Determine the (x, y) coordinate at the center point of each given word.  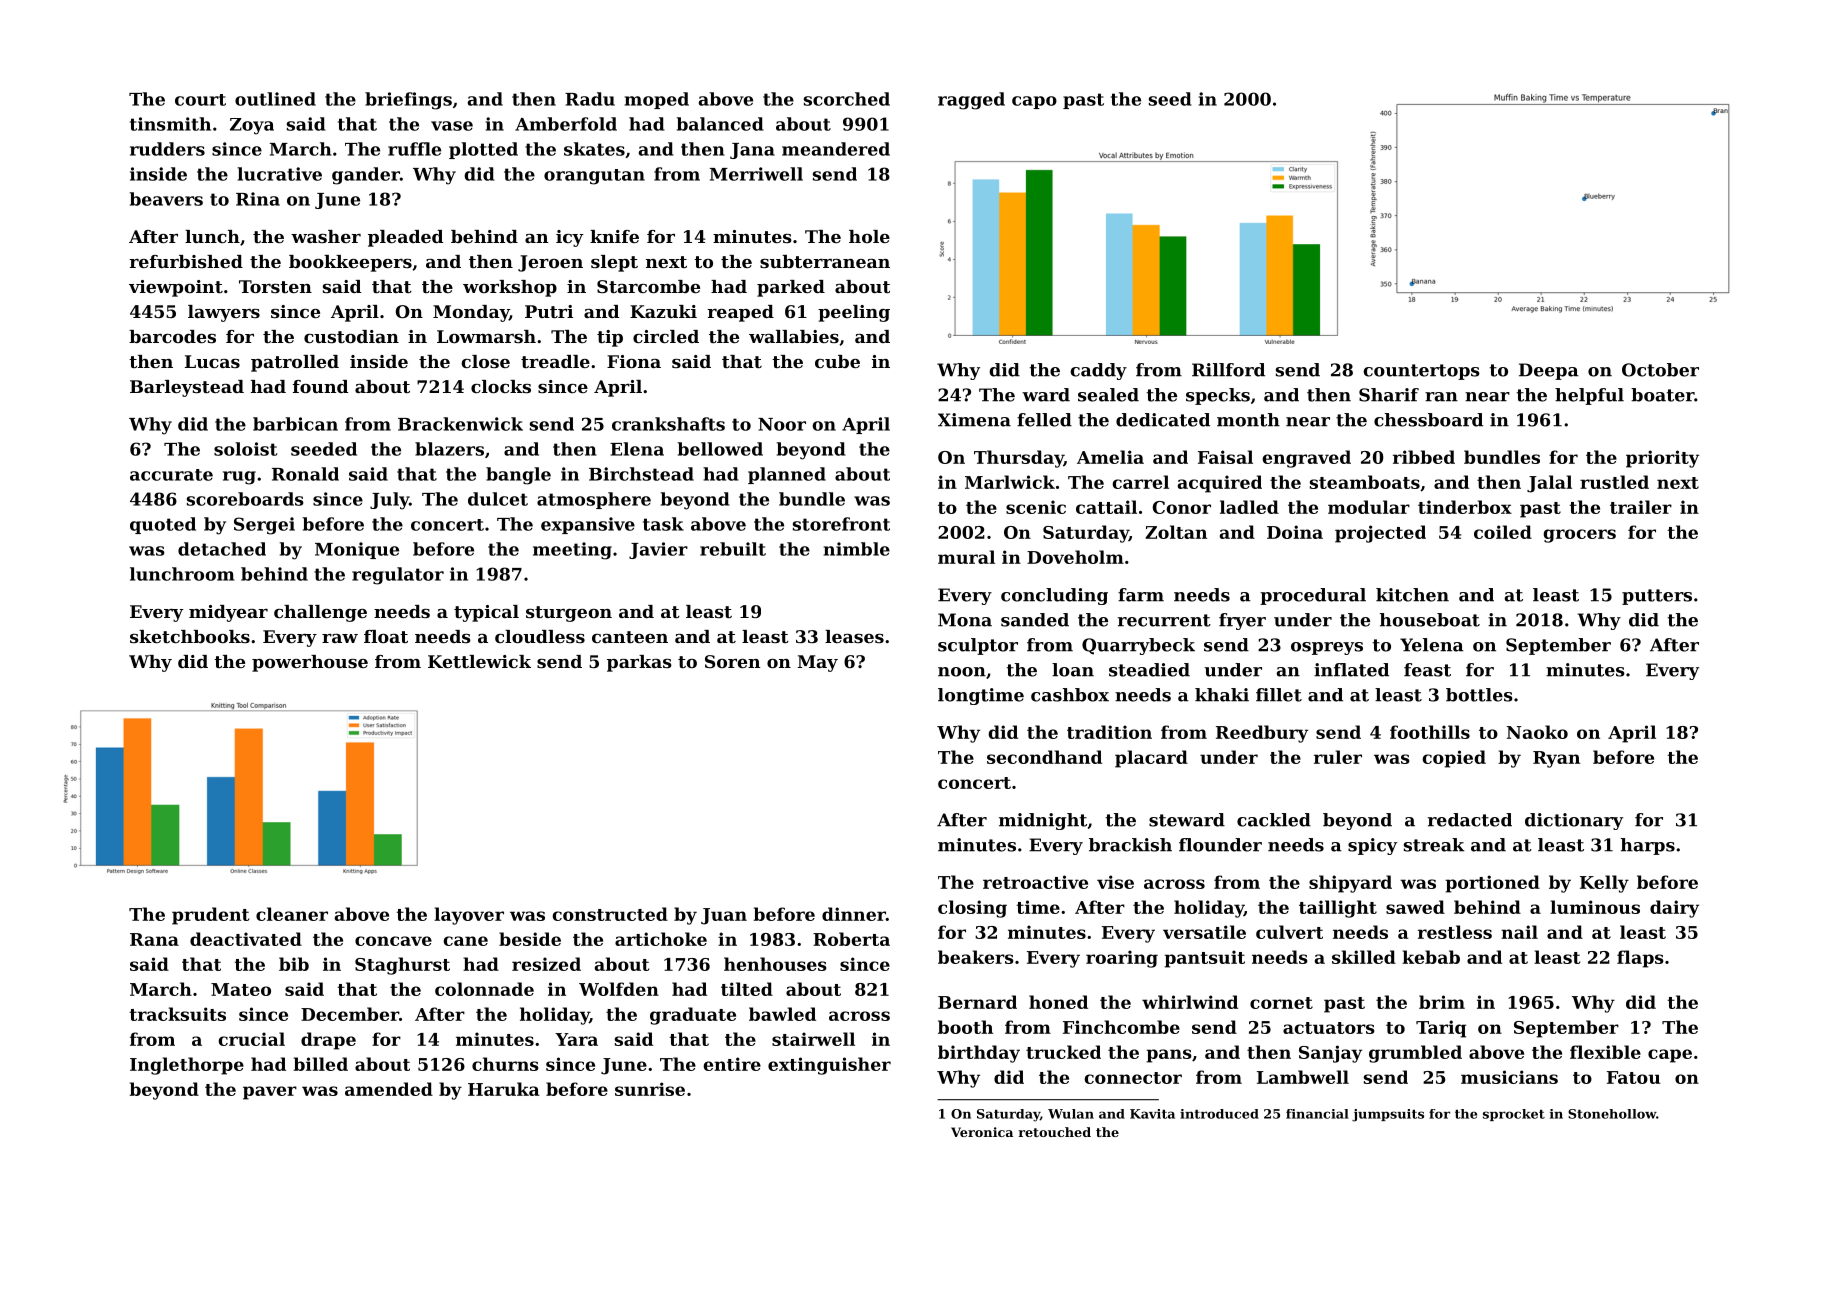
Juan (724, 916)
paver (270, 1093)
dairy (1674, 909)
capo (1034, 102)
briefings (408, 101)
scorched (847, 99)
